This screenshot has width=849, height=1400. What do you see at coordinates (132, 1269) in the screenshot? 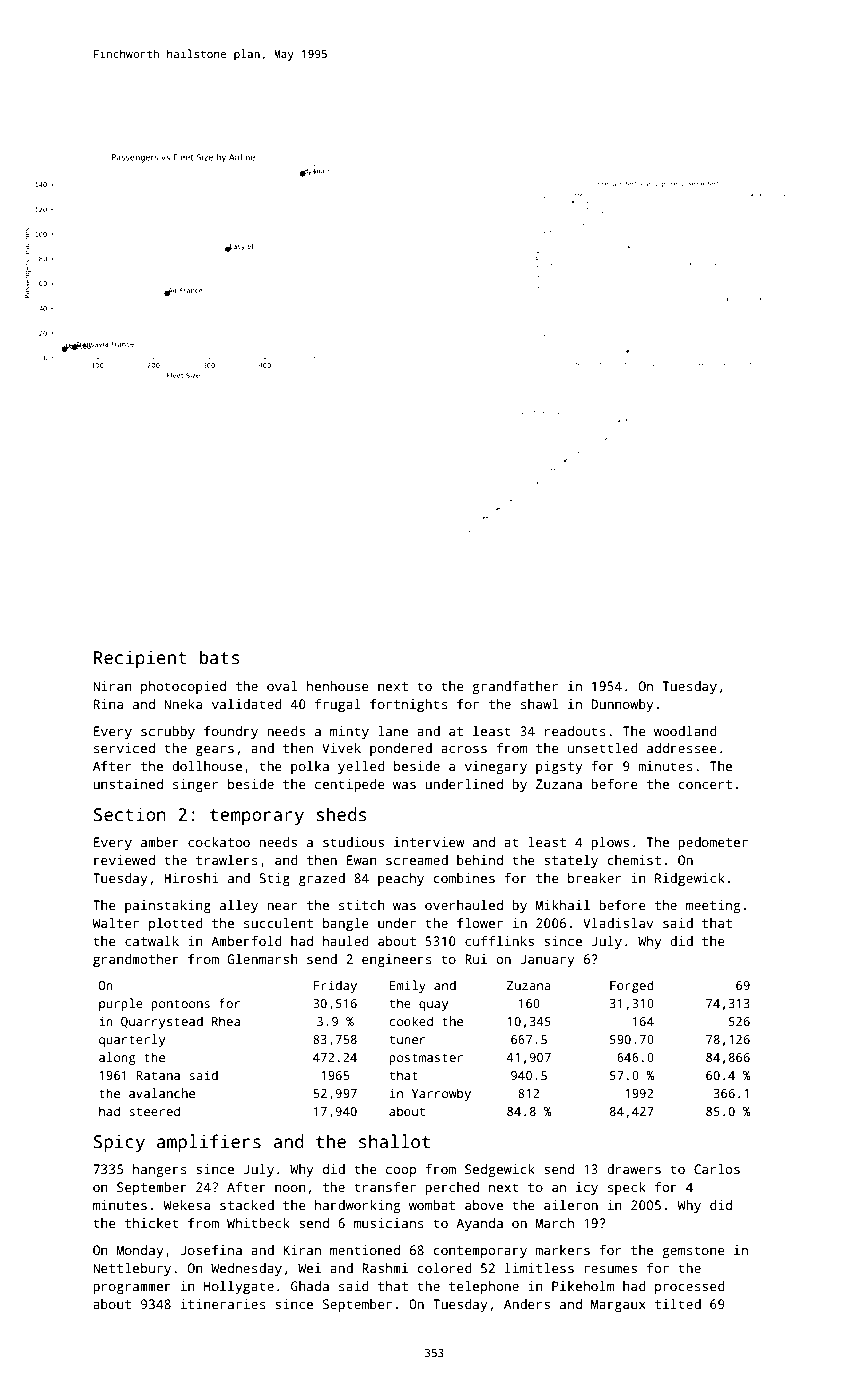
I see `Nettlebury` at bounding box center [132, 1269].
